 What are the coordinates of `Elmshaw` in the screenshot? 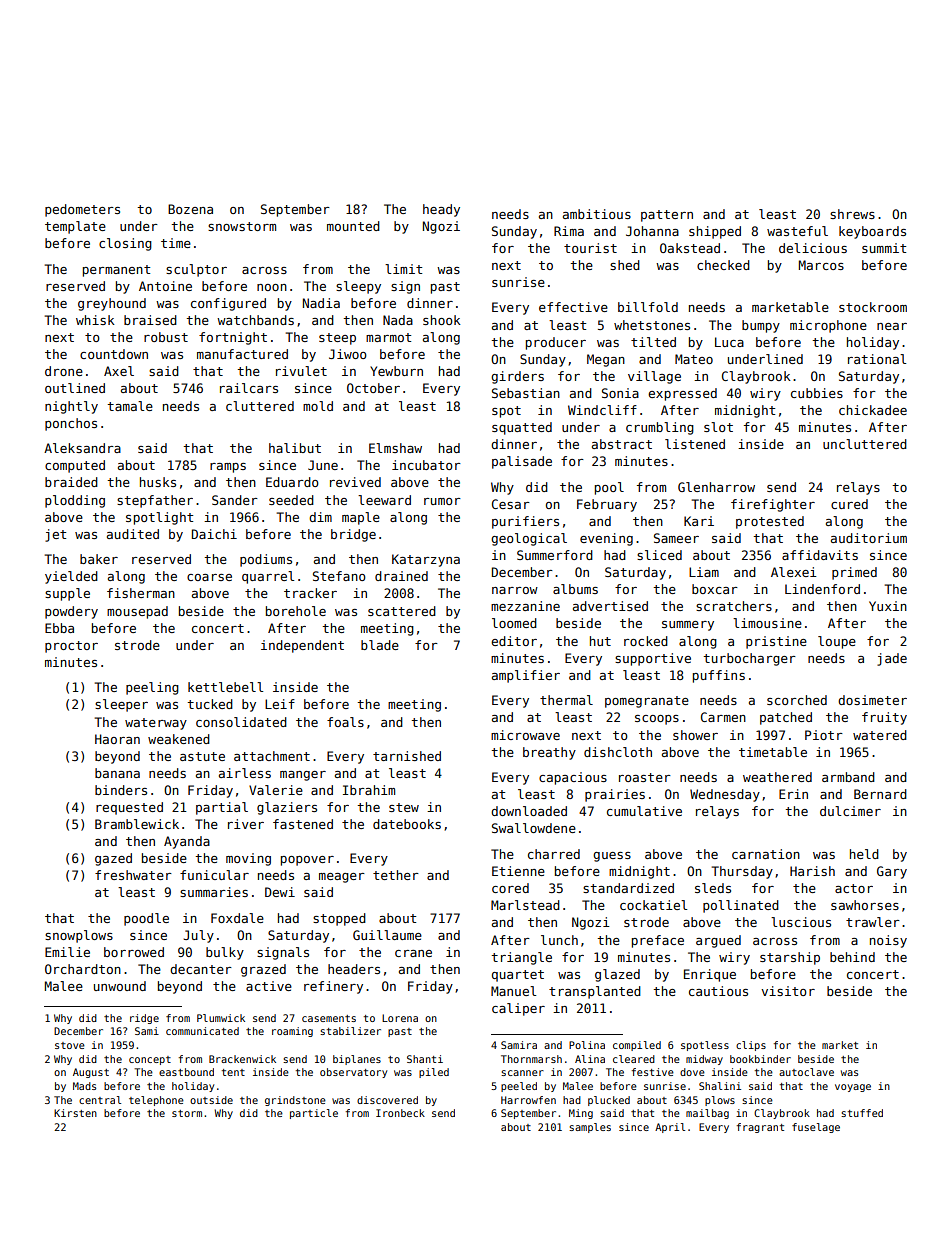 It's located at (395, 448).
